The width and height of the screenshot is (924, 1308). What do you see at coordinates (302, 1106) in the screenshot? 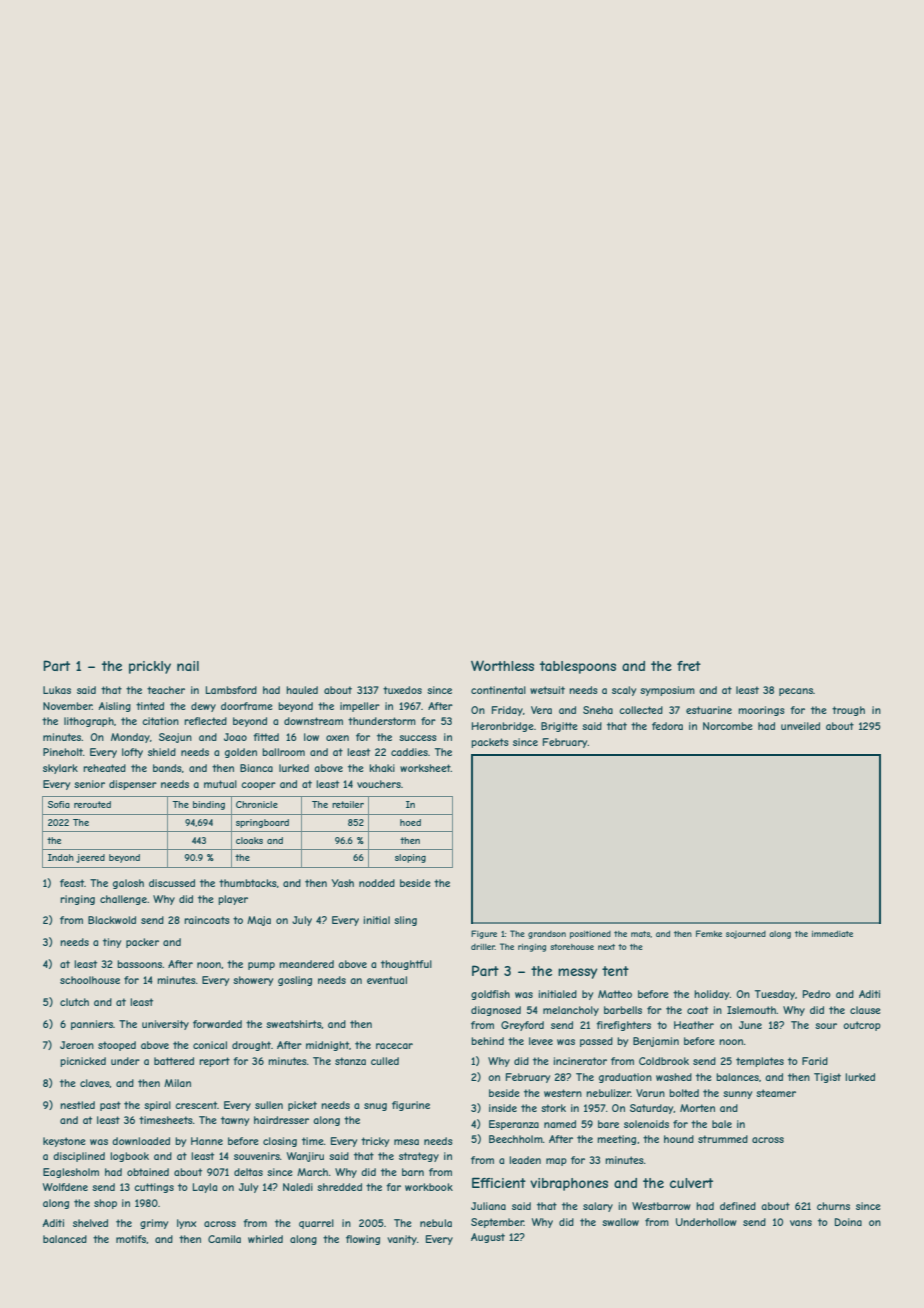
I see `picket` at bounding box center [302, 1106].
